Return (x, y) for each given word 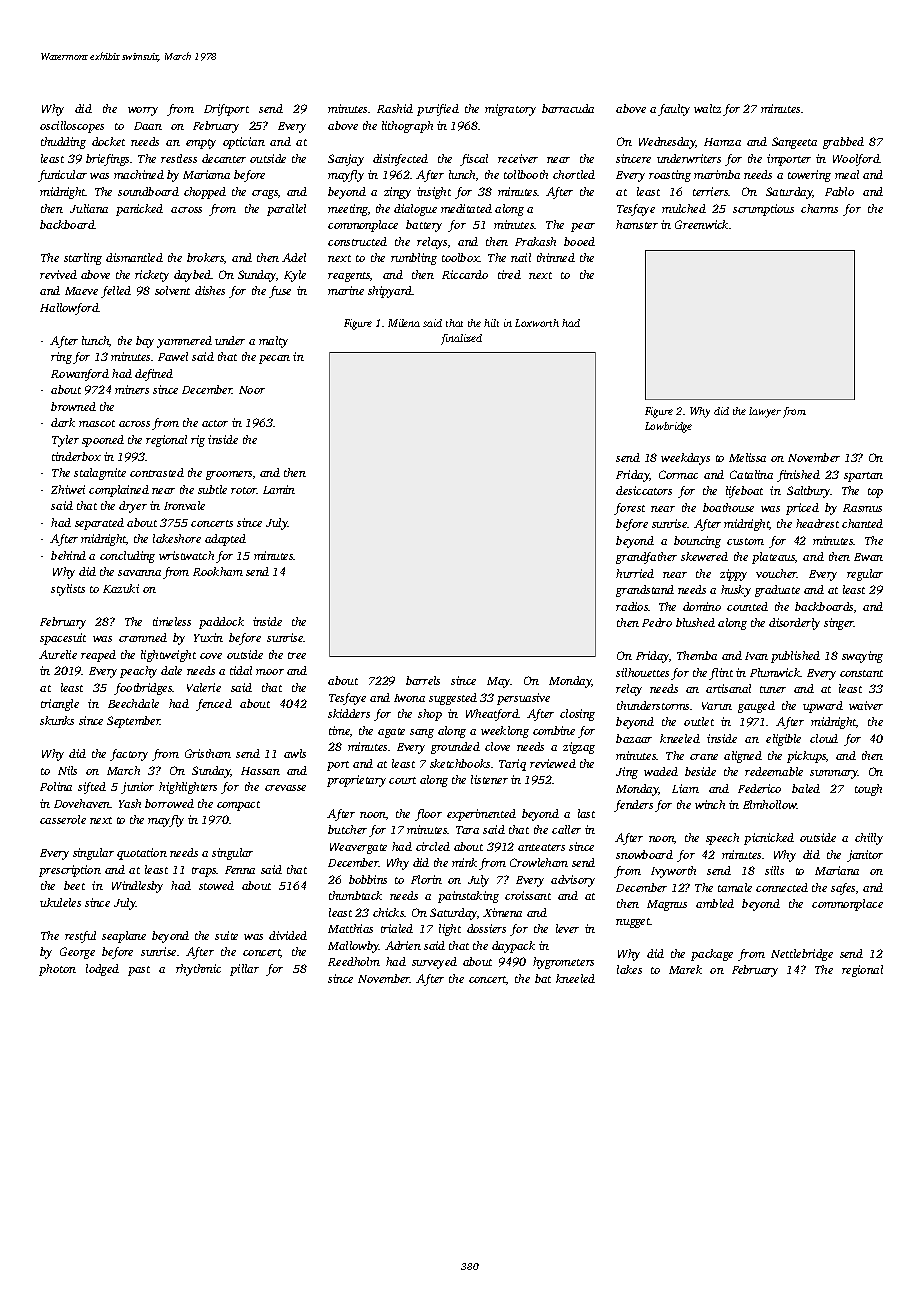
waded (661, 771)
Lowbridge (668, 427)
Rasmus (862, 508)
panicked (139, 210)
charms (819, 208)
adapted (225, 540)
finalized (461, 339)
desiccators (644, 490)
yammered (184, 342)
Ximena (502, 912)
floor (428, 815)
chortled (574, 174)
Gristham (208, 753)
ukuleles (60, 902)
